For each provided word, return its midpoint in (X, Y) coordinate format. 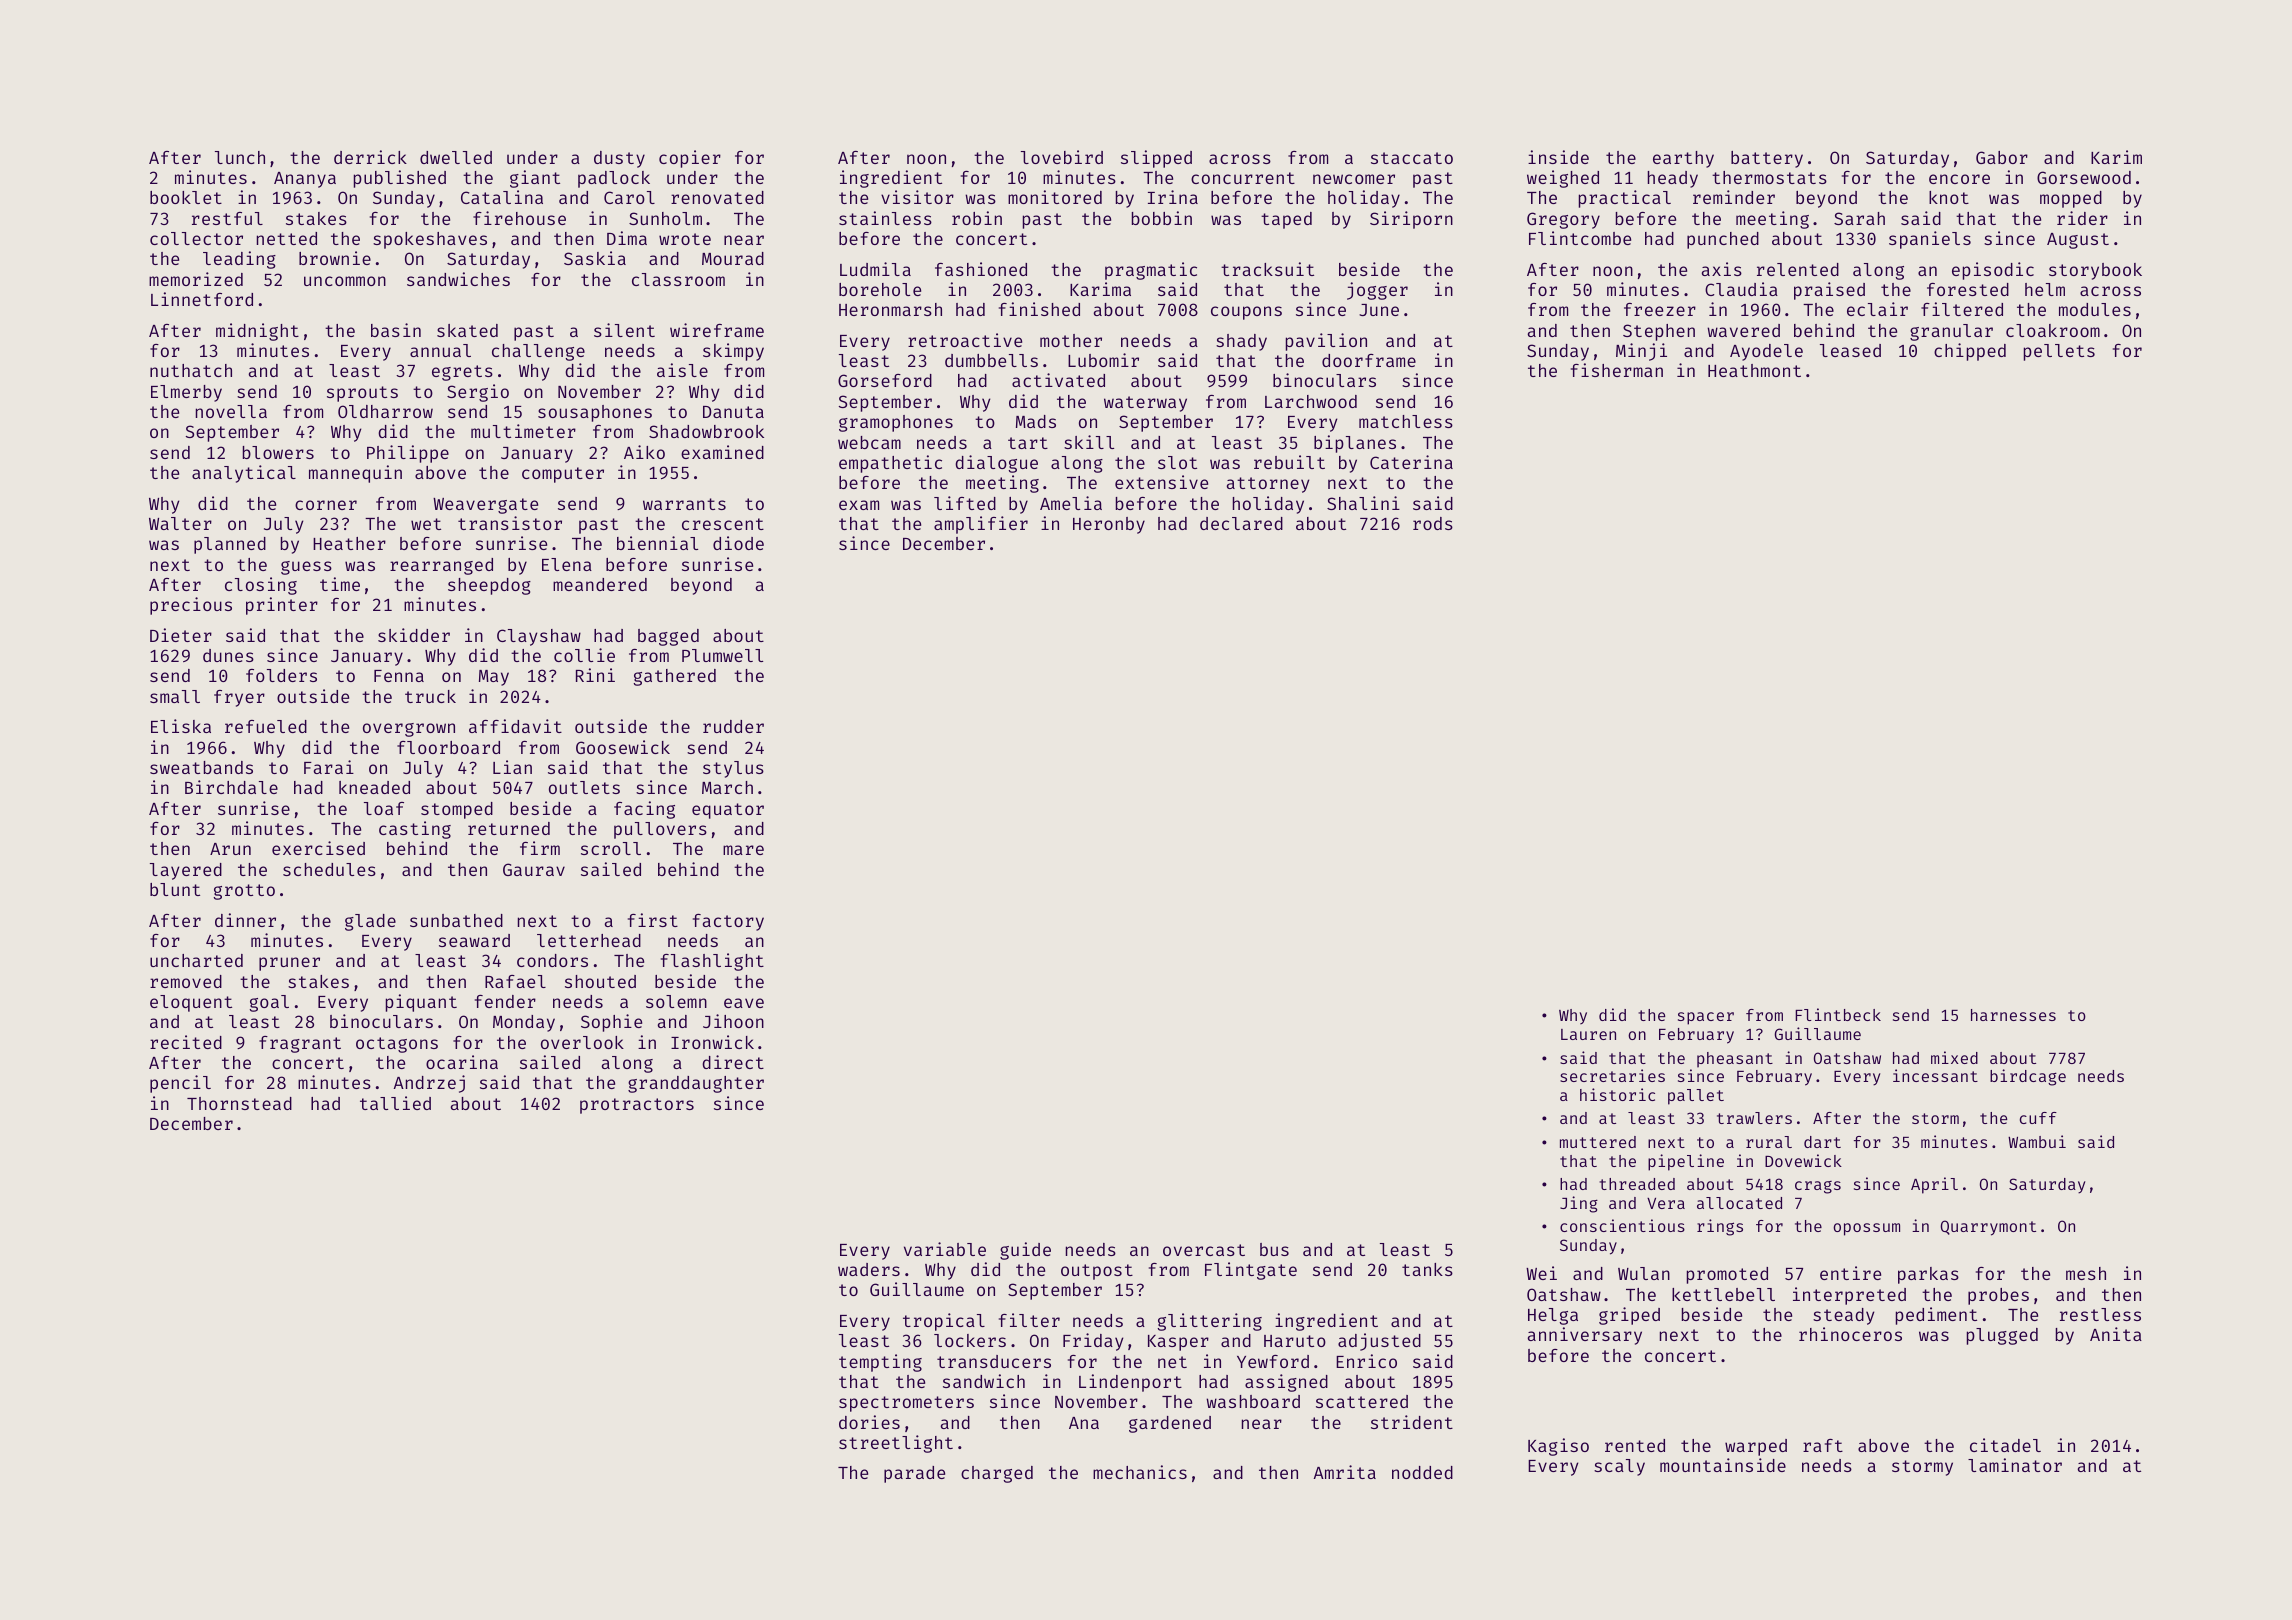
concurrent (1243, 178)
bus (1274, 1249)
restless (2100, 1314)
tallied (395, 1103)
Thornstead (239, 1103)
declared (1241, 523)
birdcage (2028, 1077)
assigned (1286, 1383)
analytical (244, 474)
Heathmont (1754, 370)
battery (1767, 159)
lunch (240, 157)
